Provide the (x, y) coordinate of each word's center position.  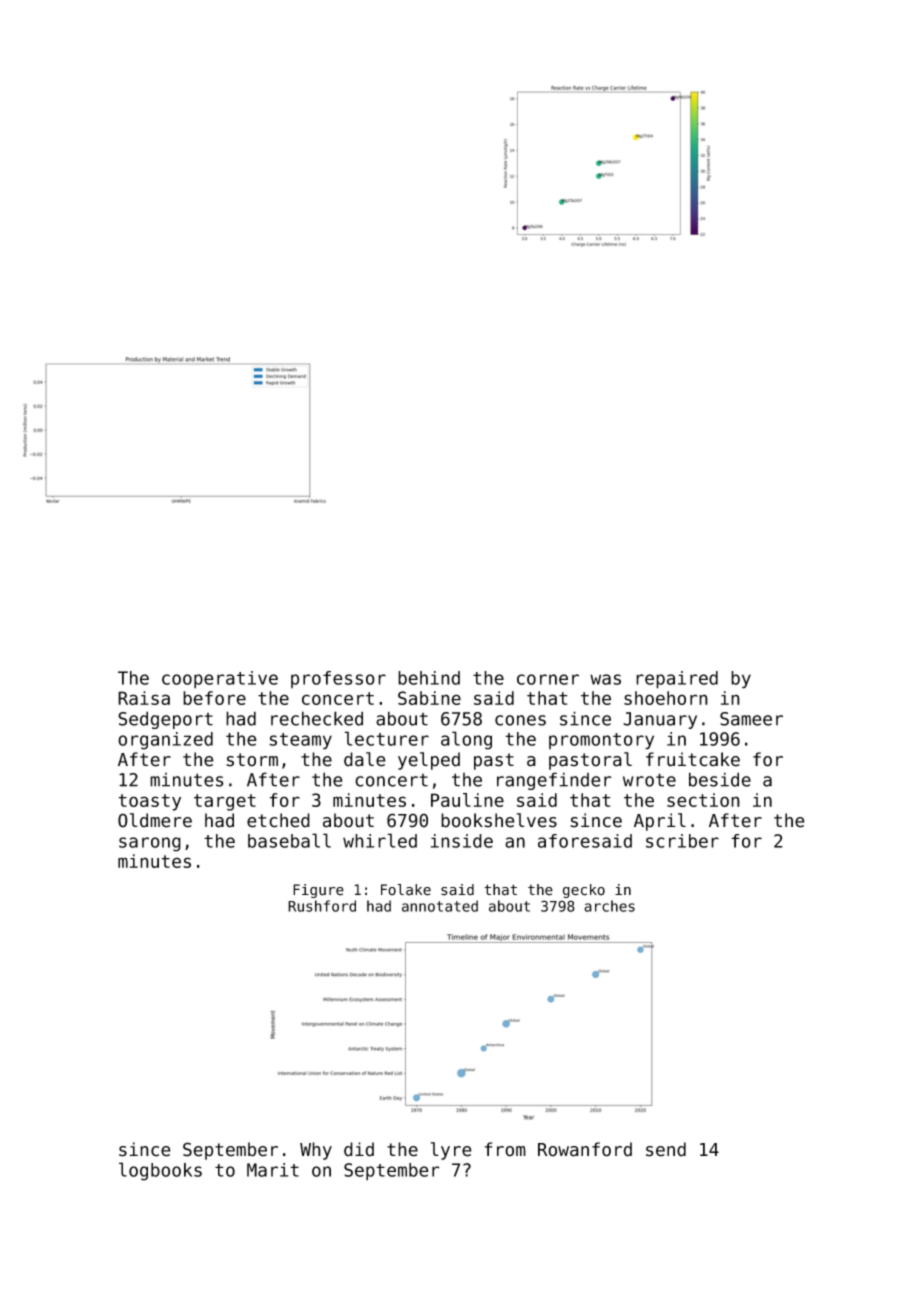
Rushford (322, 906)
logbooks (160, 1171)
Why (316, 1151)
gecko (584, 891)
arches (609, 906)
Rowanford (585, 1149)
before (214, 698)
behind (429, 678)
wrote (649, 780)
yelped (429, 761)
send (666, 1149)
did (359, 1149)
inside (462, 841)
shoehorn (666, 698)
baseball (289, 840)
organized (165, 741)
